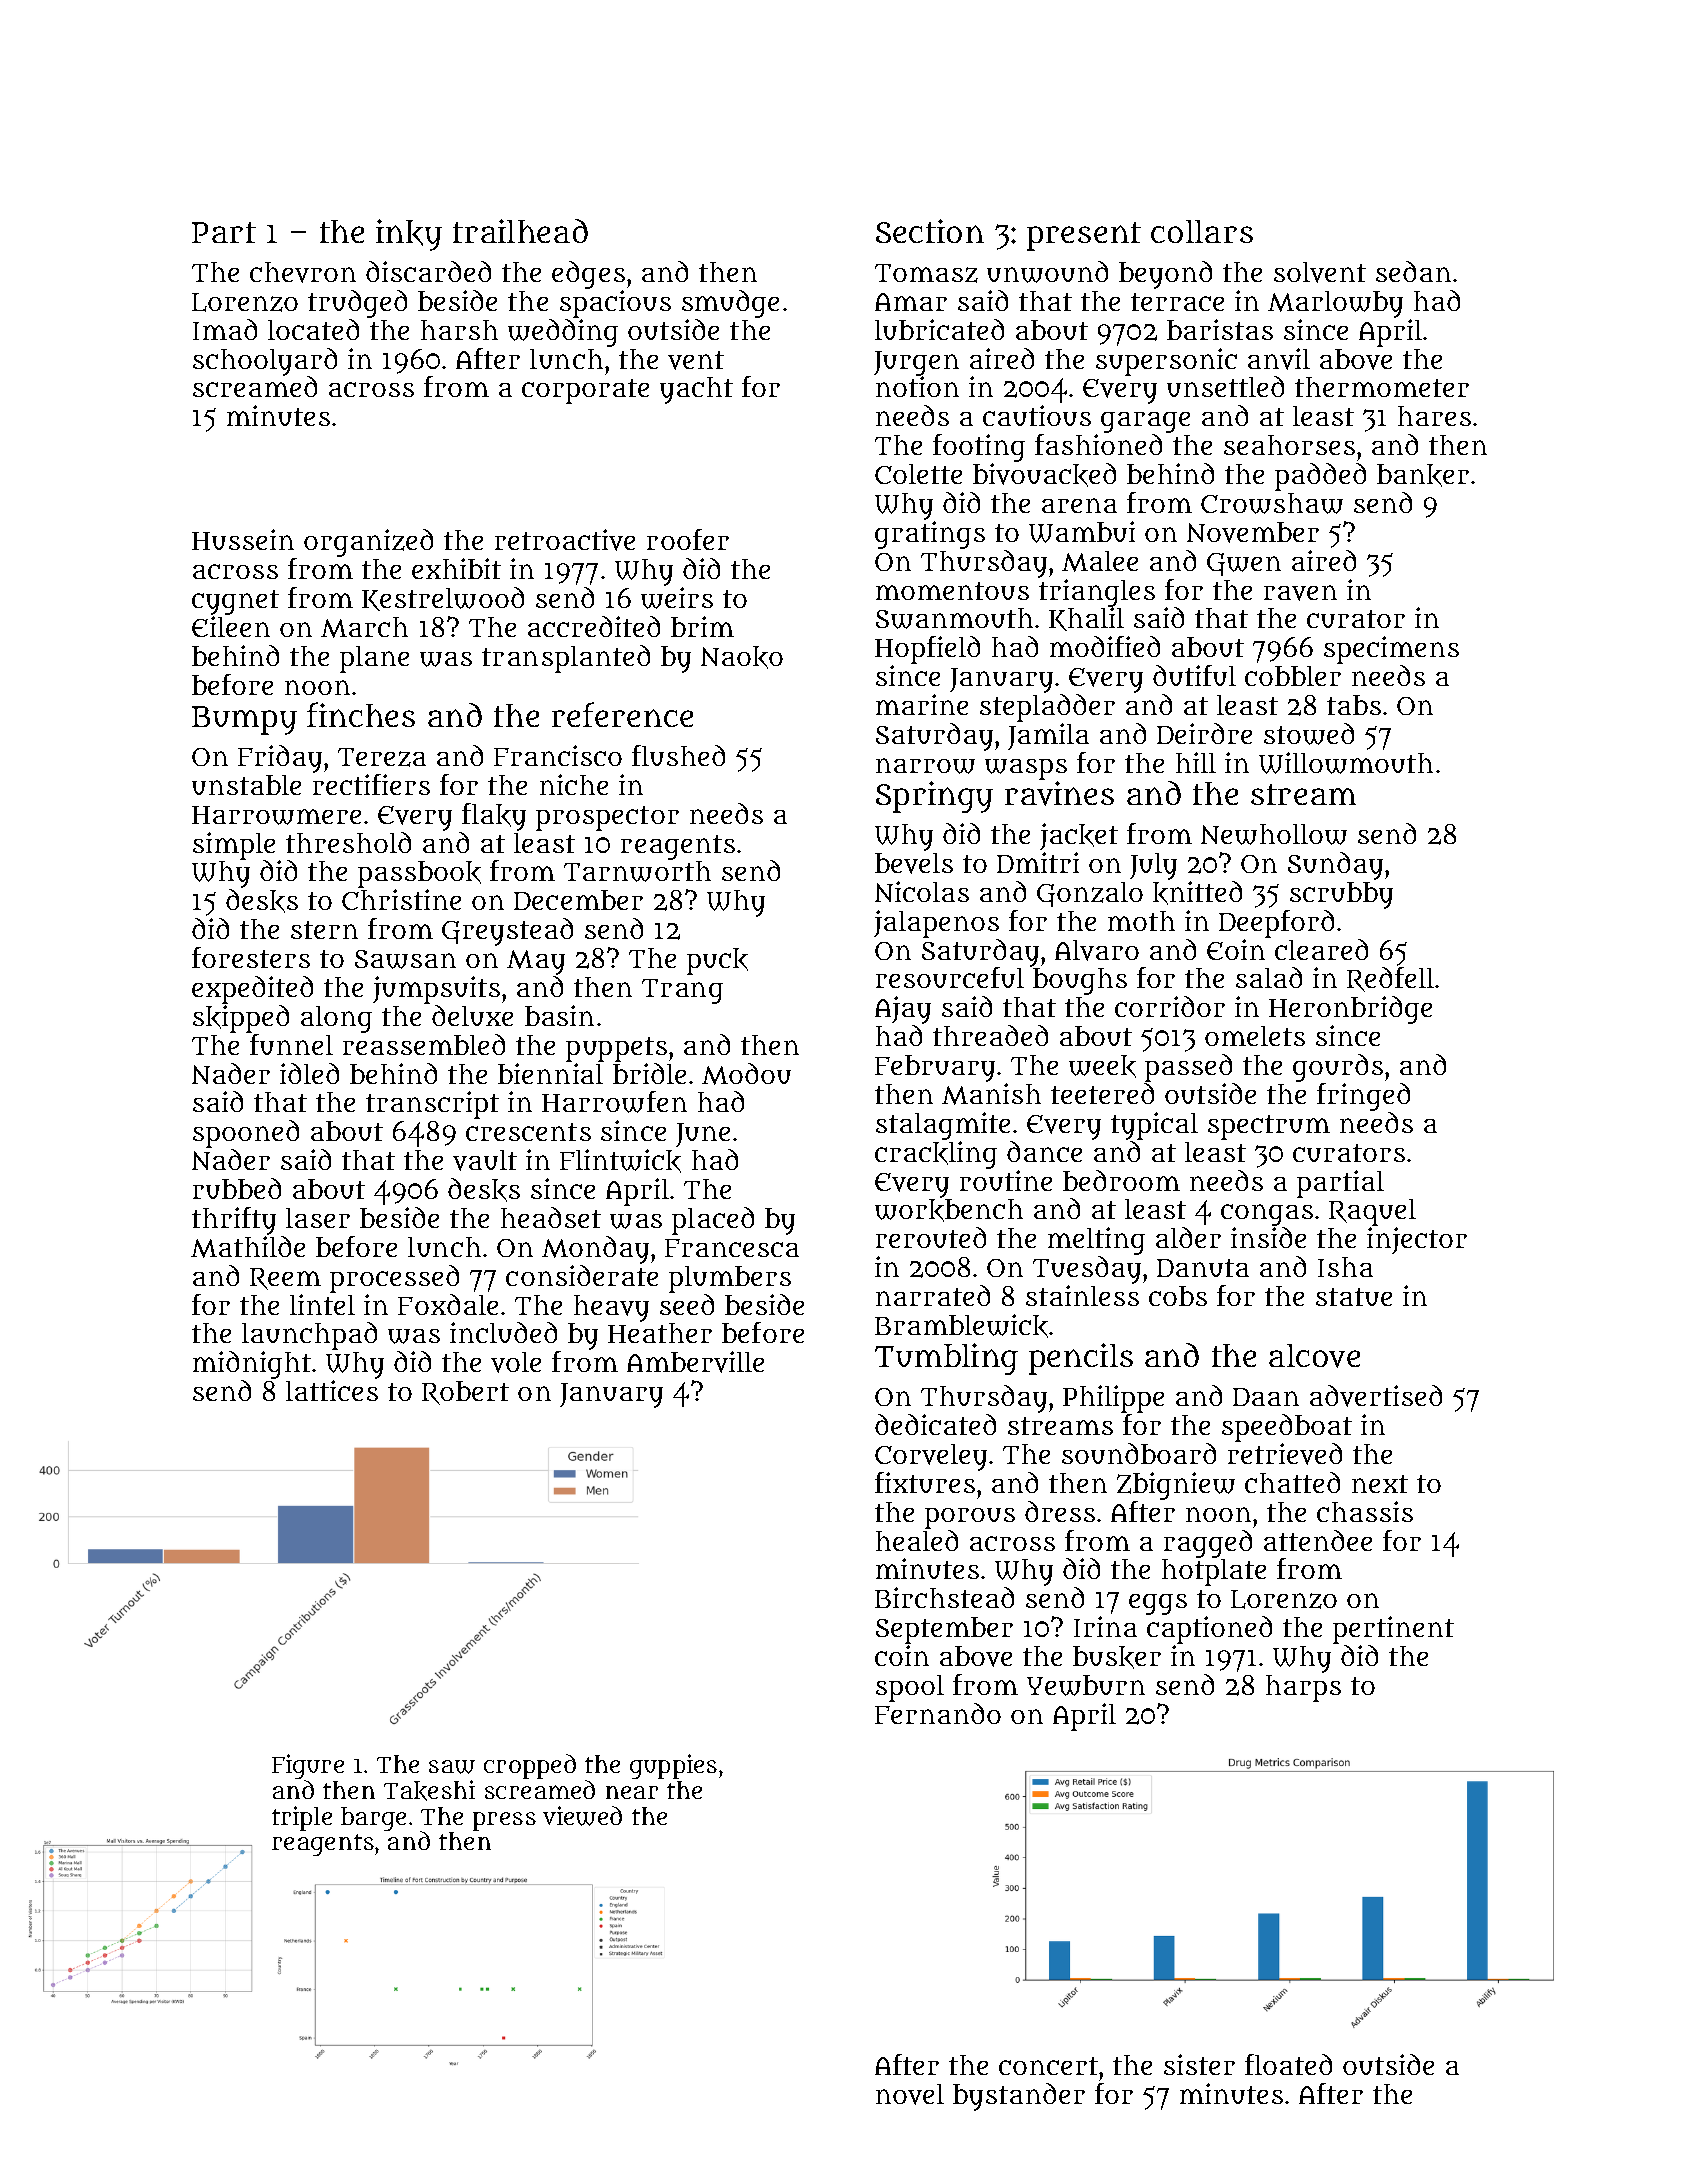 This screenshot has width=1683, height=2178. I want to click on corporate, so click(585, 391).
